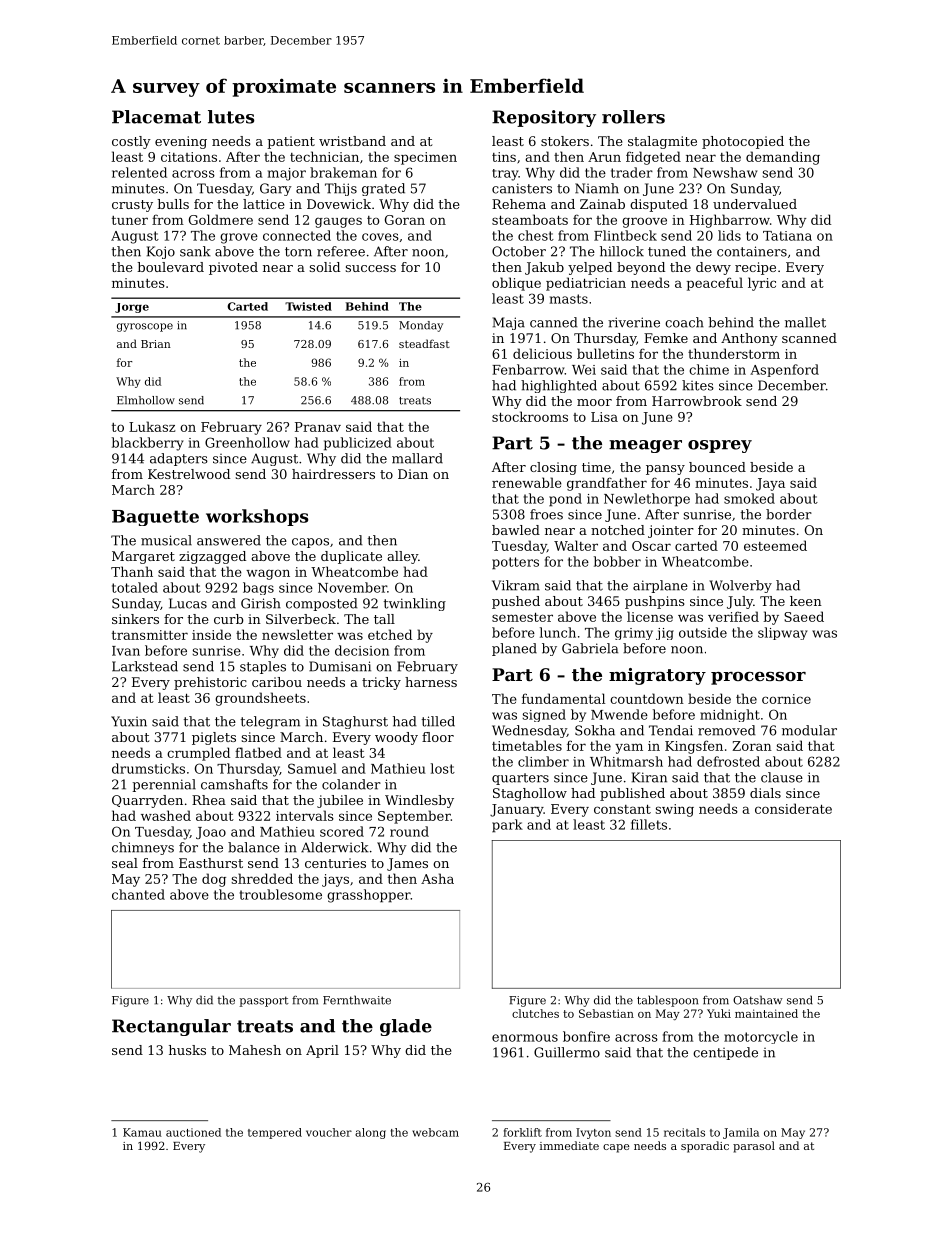  Describe the element at coordinates (369, 896) in the screenshot. I see `grasshopper` at that location.
